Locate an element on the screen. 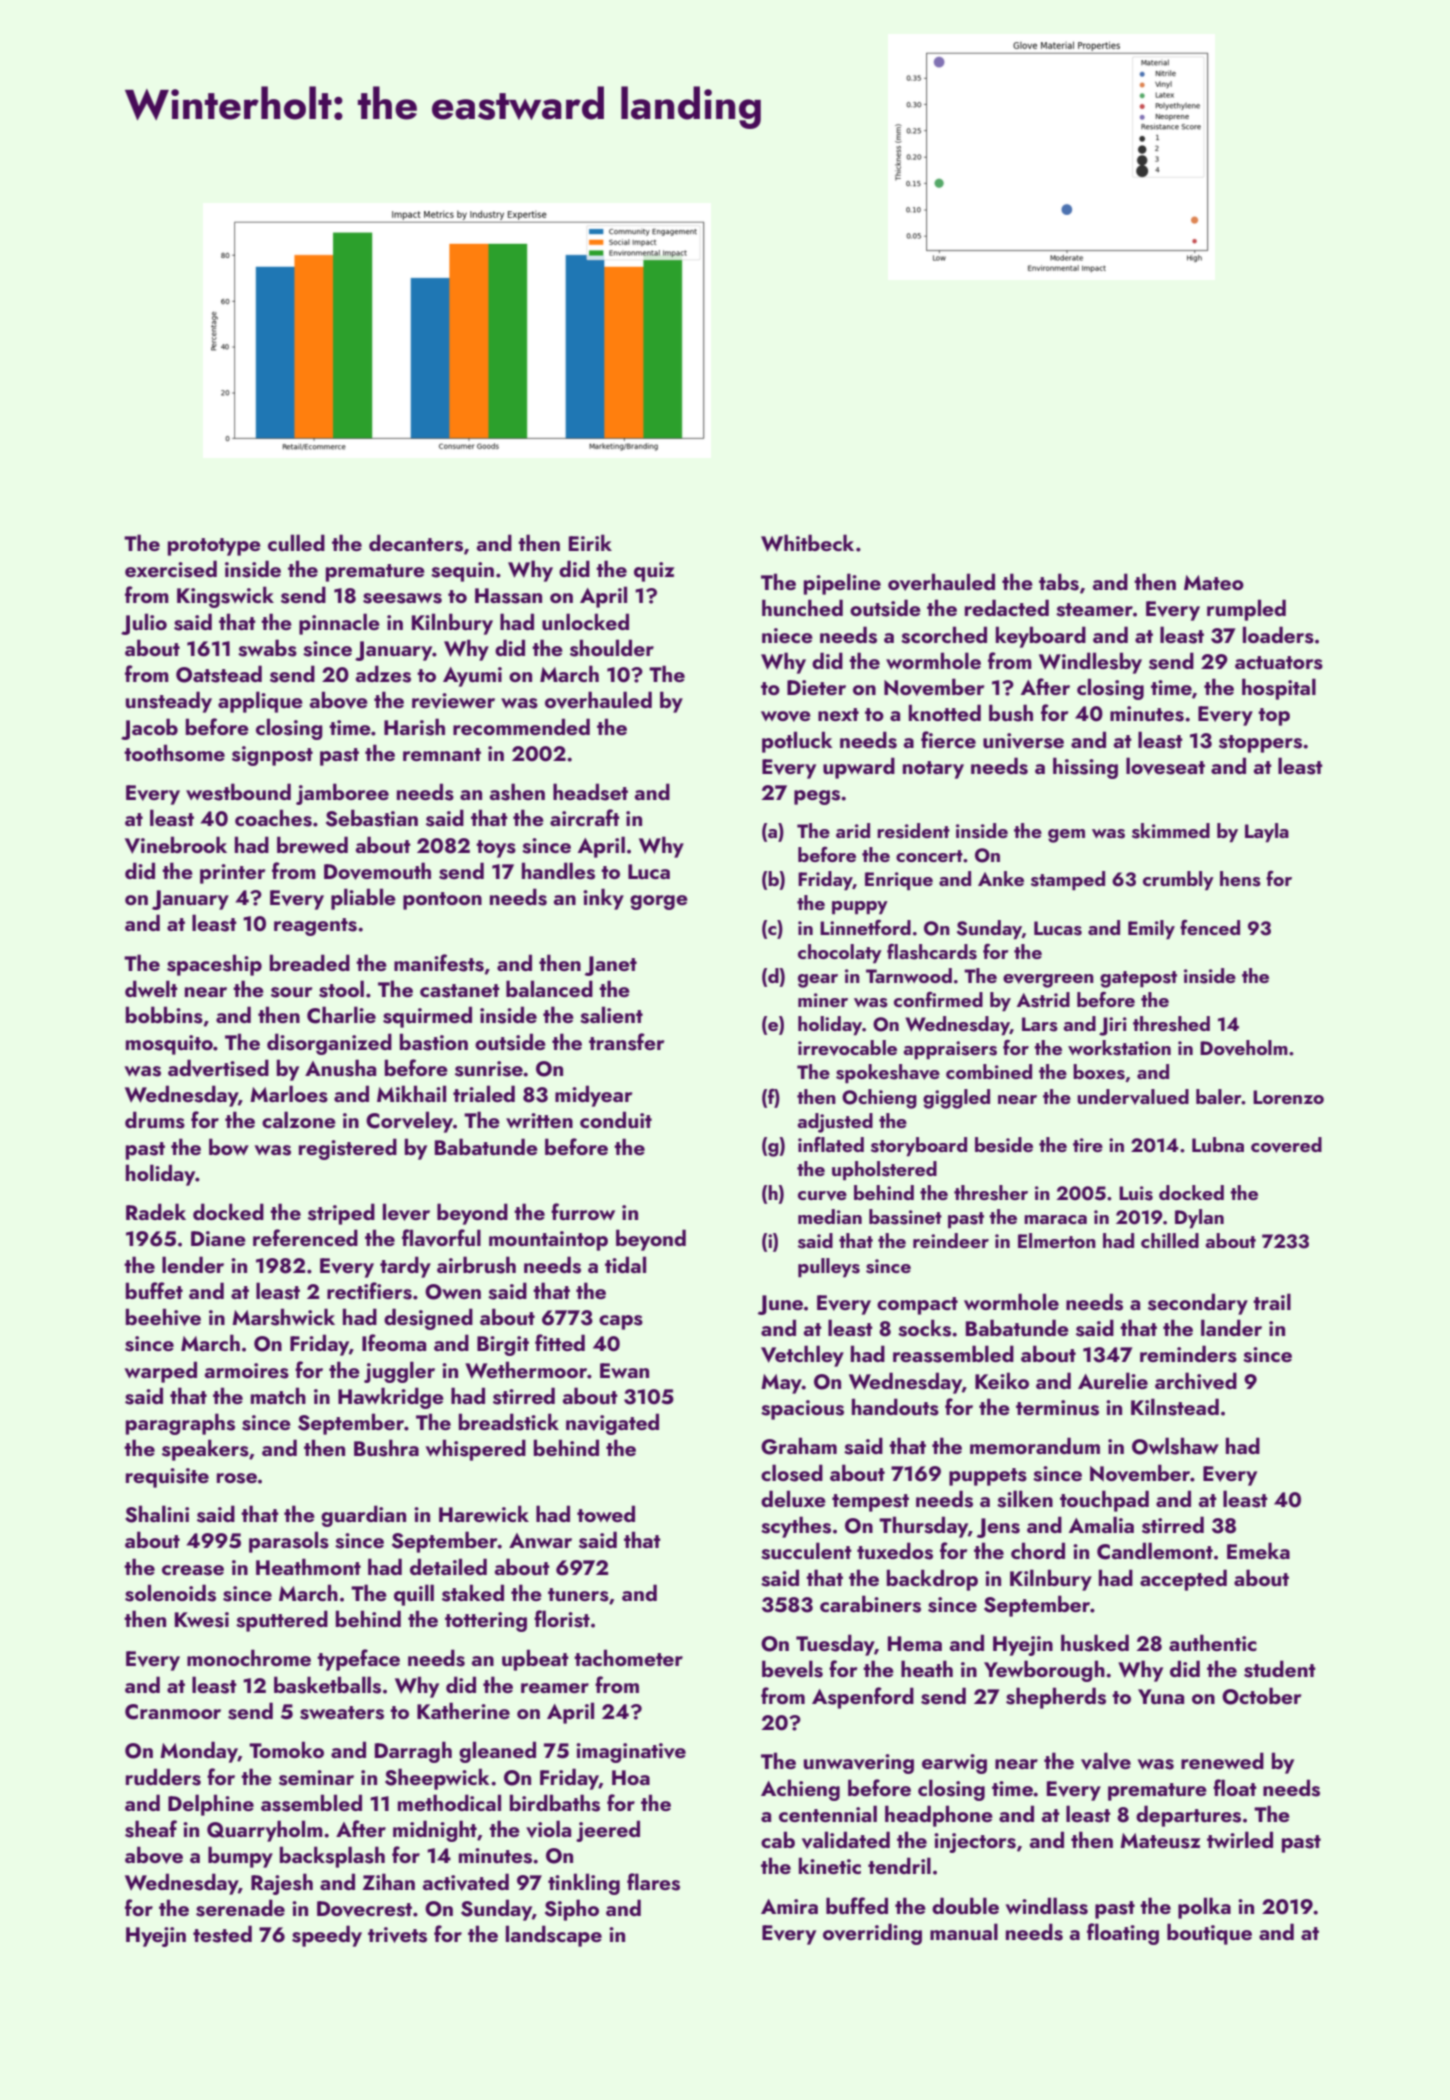 This screenshot has height=2100, width=1450. recommended is located at coordinates (521, 726).
